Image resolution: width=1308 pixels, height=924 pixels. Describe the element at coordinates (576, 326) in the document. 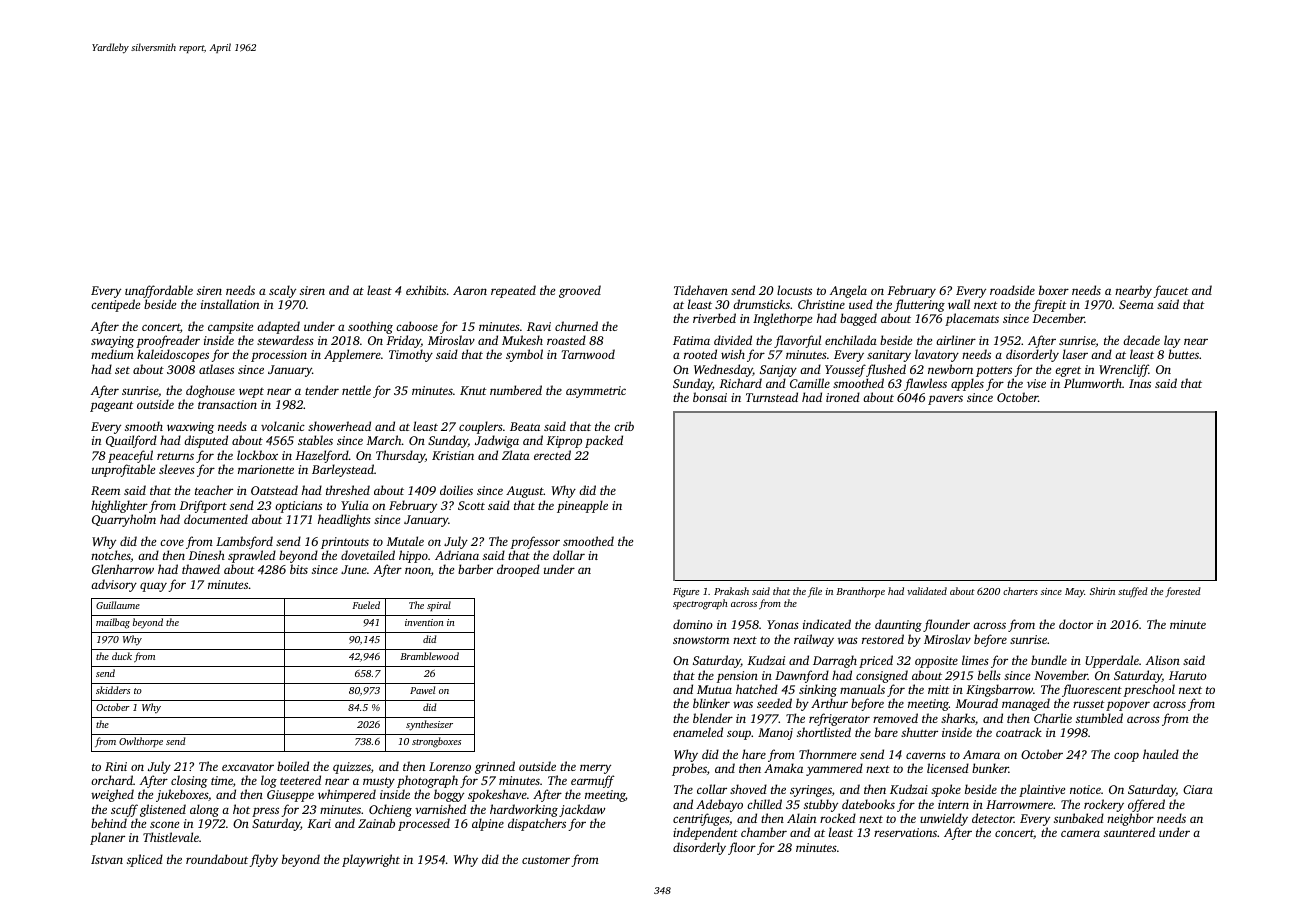

I see `churned` at that location.
